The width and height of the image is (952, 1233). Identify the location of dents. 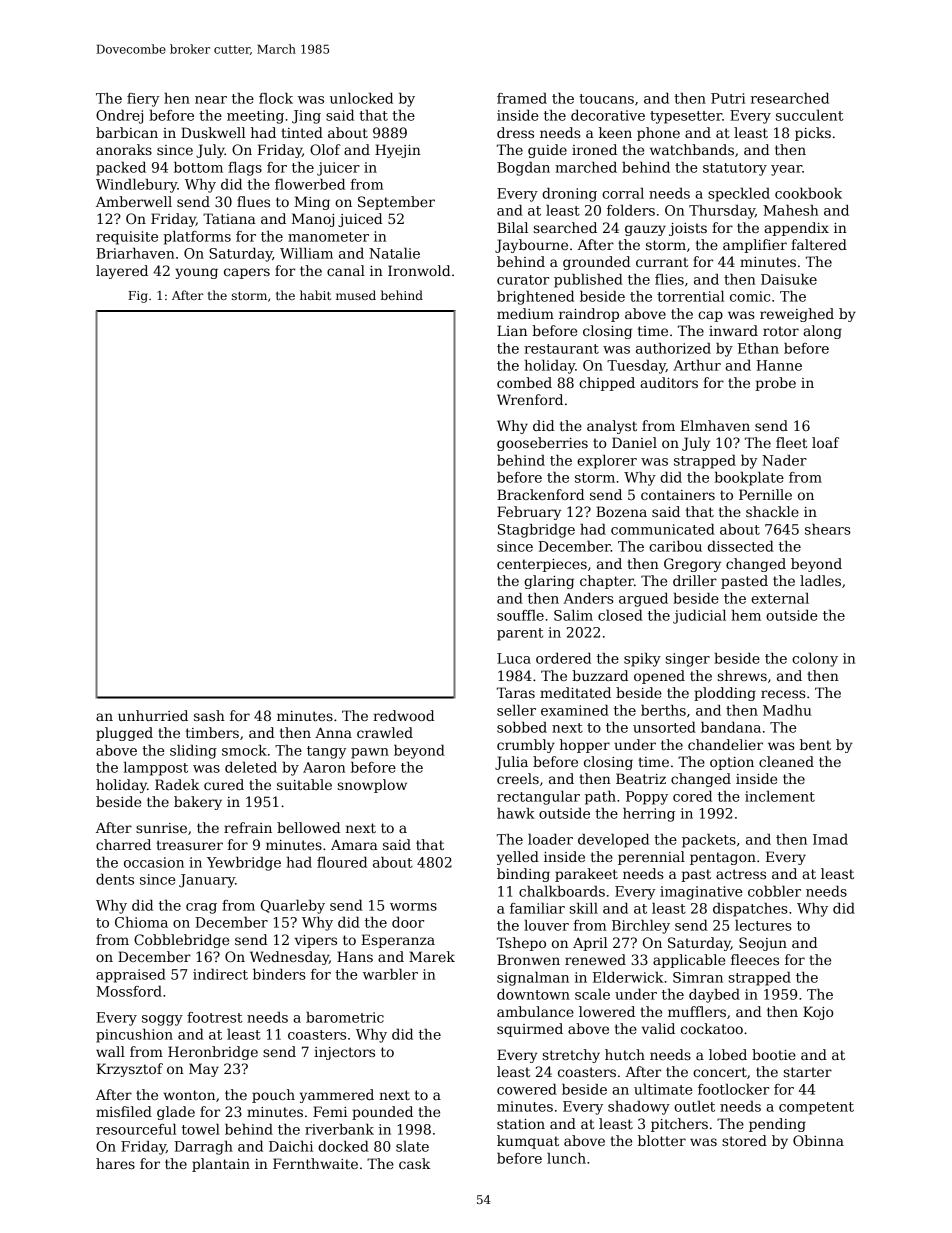
(115, 879).
